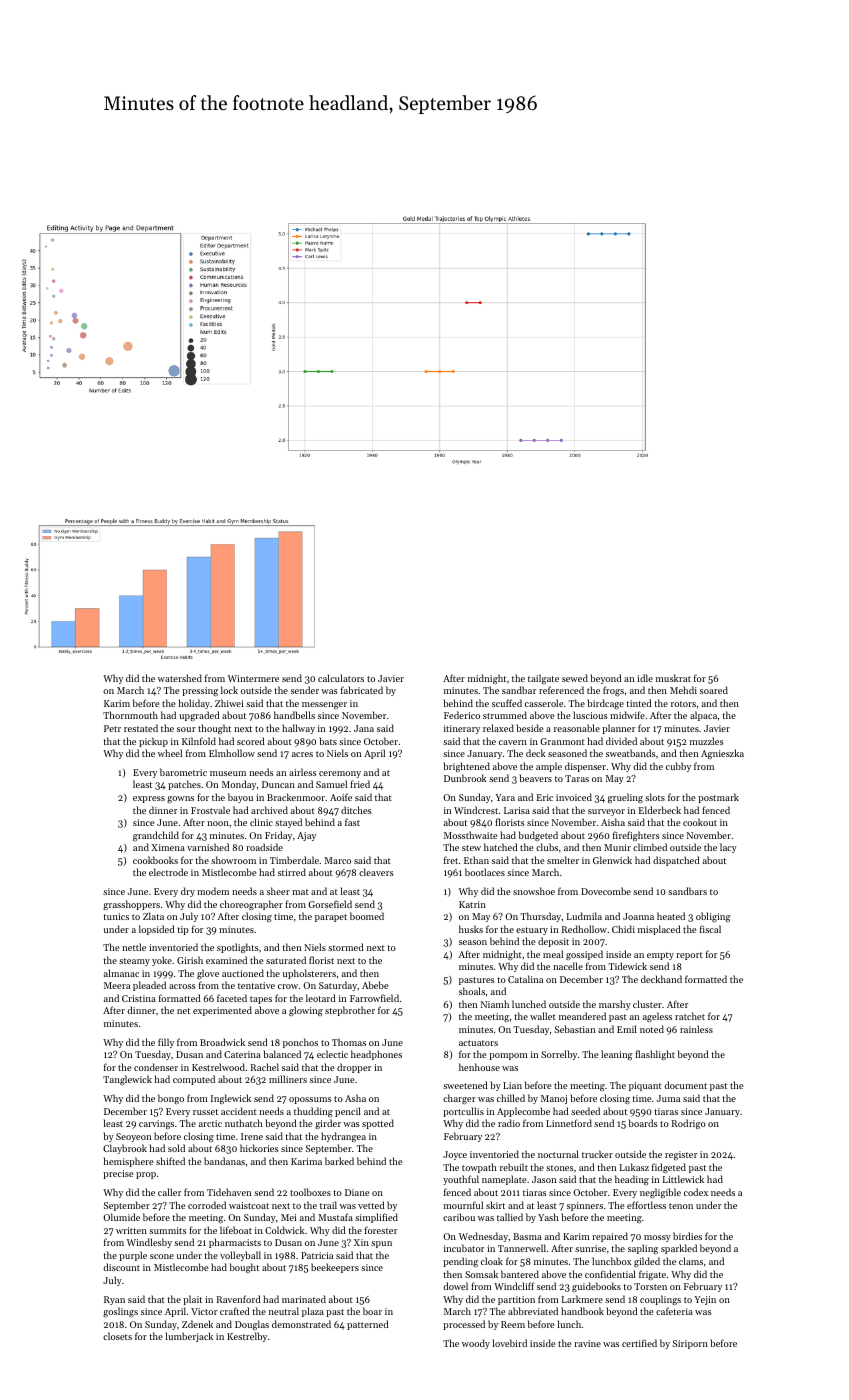 This screenshot has height=1400, width=849. I want to click on Tidewick, so click(627, 966).
